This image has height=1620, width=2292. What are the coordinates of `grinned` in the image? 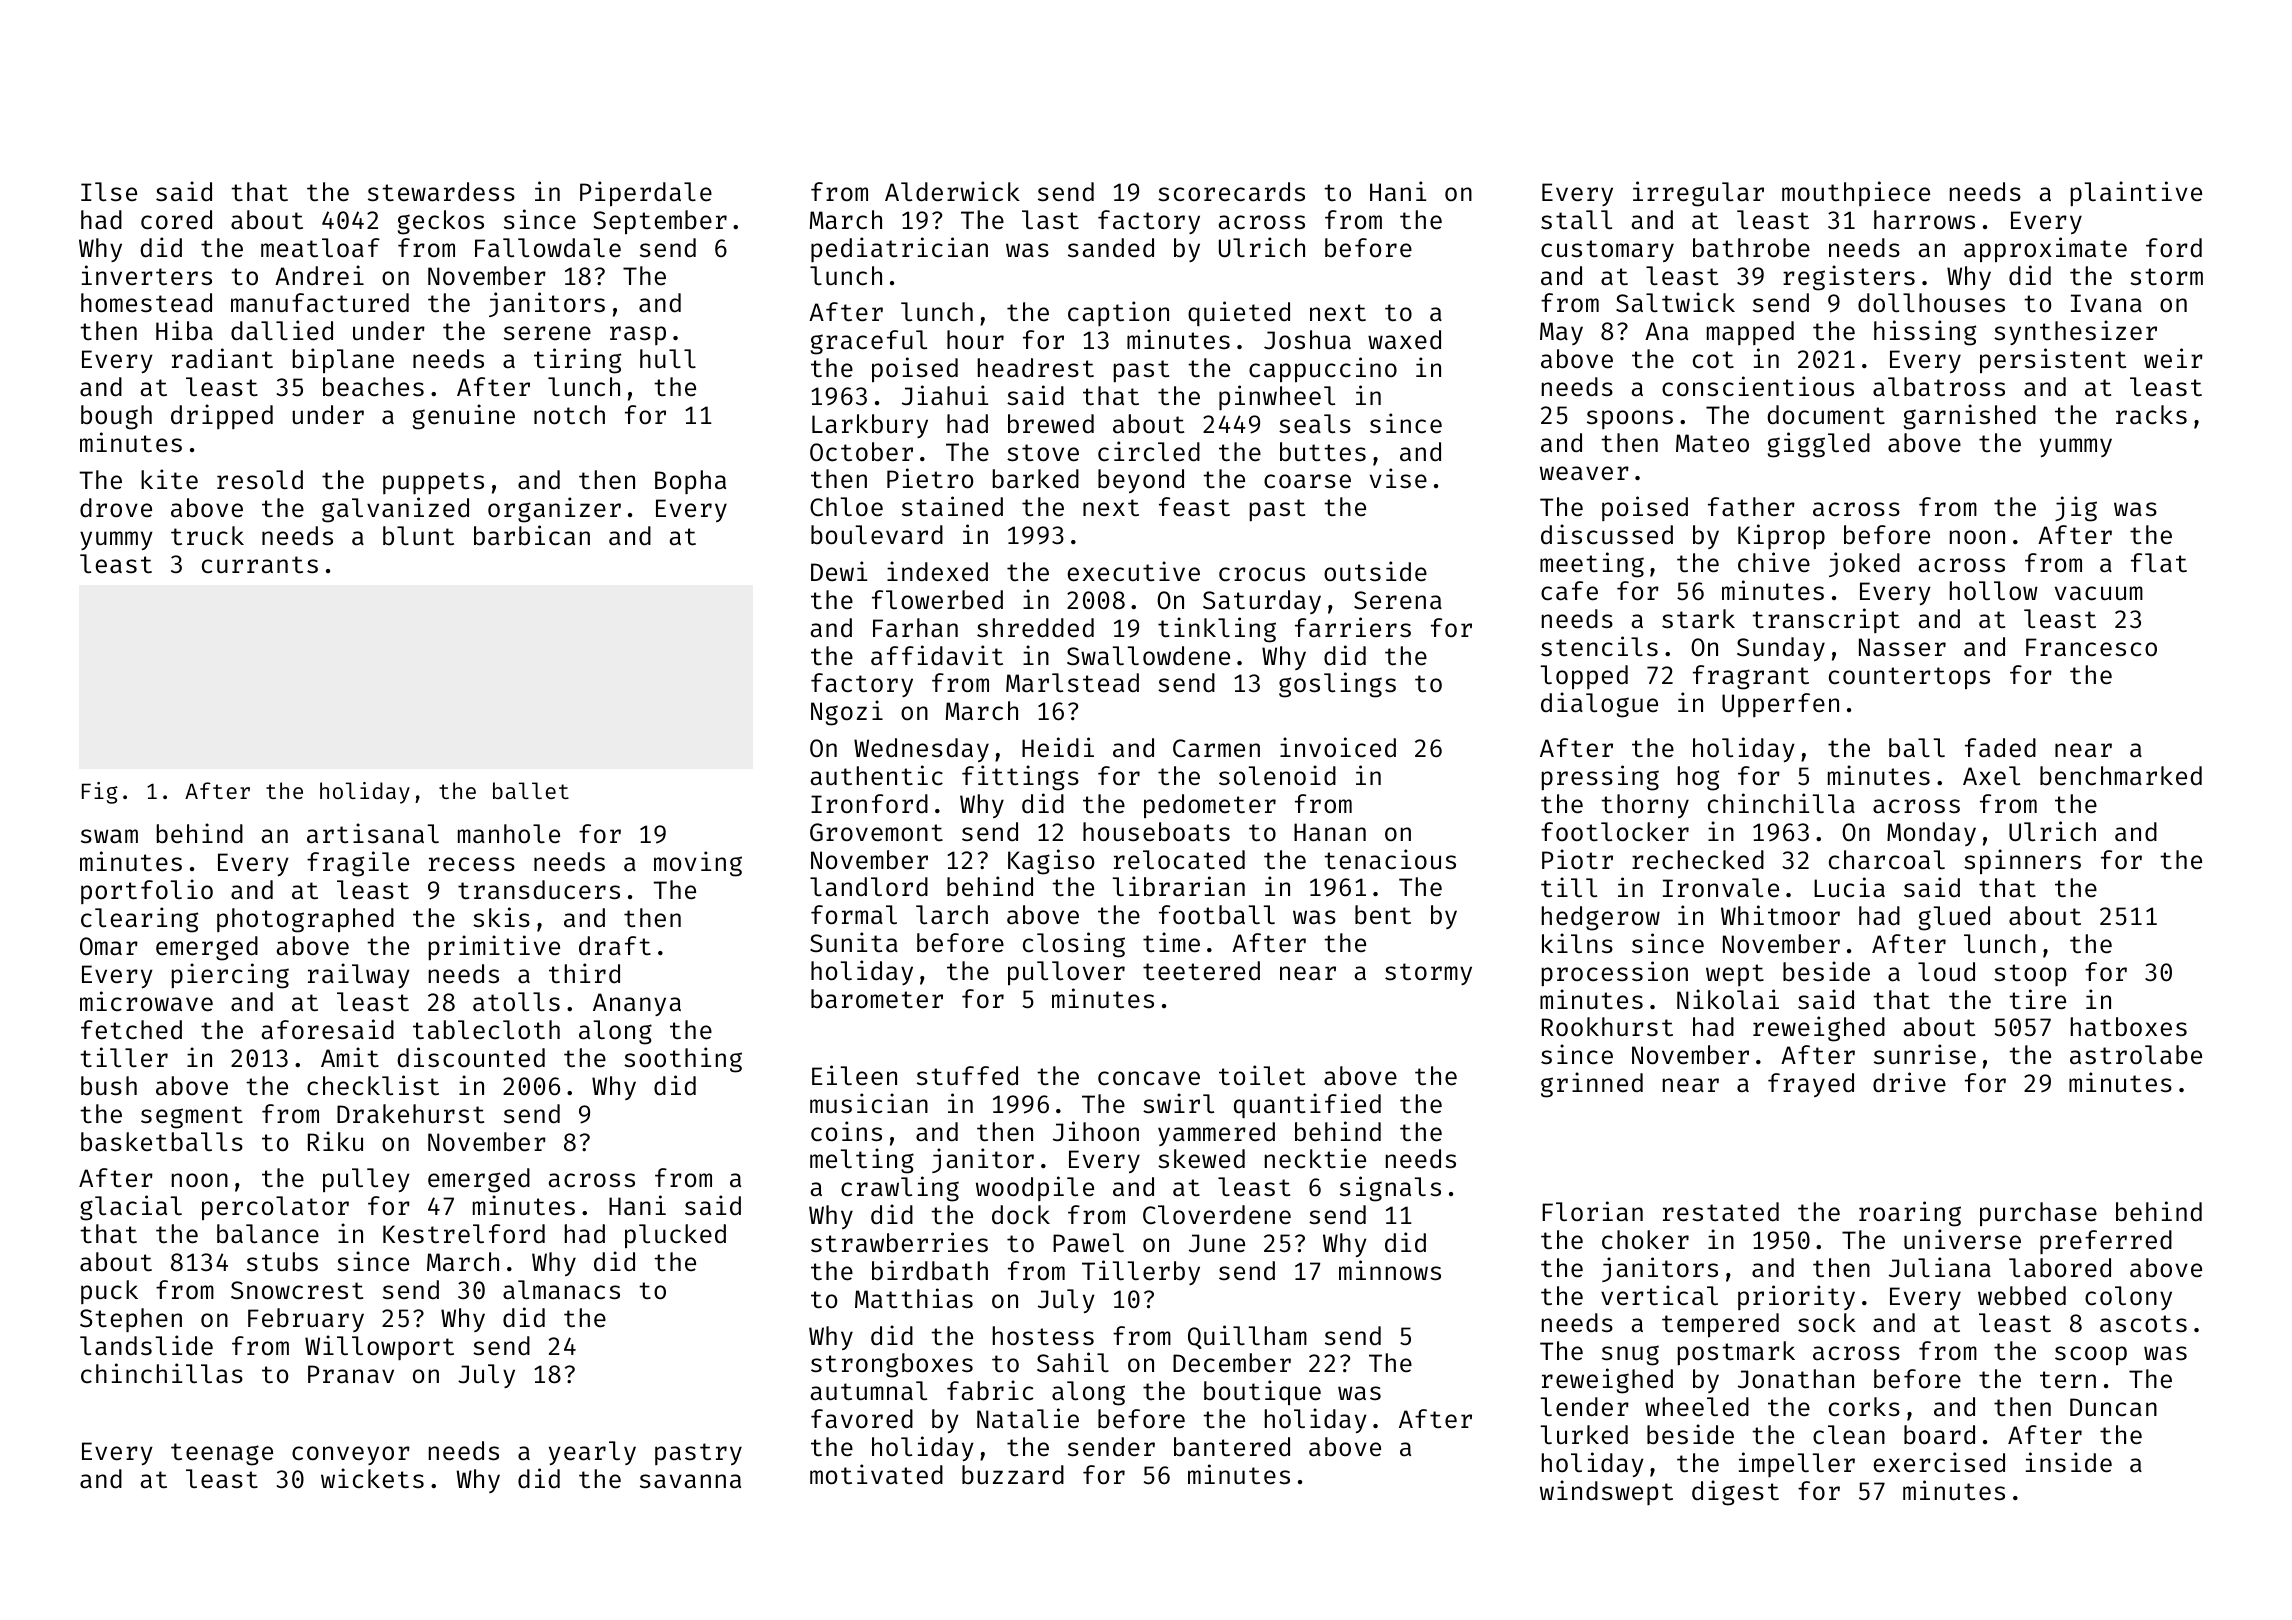 It's located at (1592, 1085).
